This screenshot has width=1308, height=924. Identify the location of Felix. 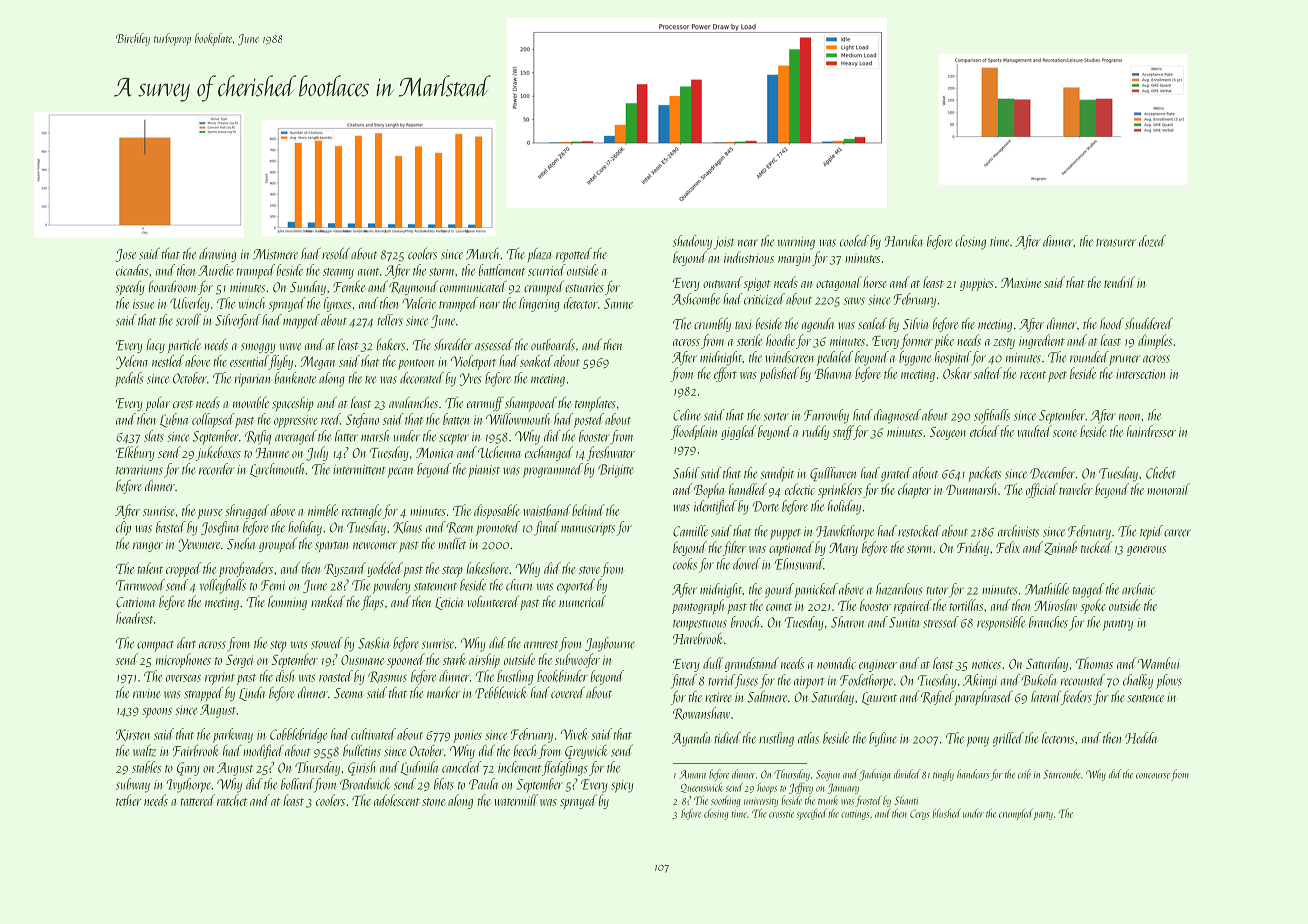
(1008, 547).
